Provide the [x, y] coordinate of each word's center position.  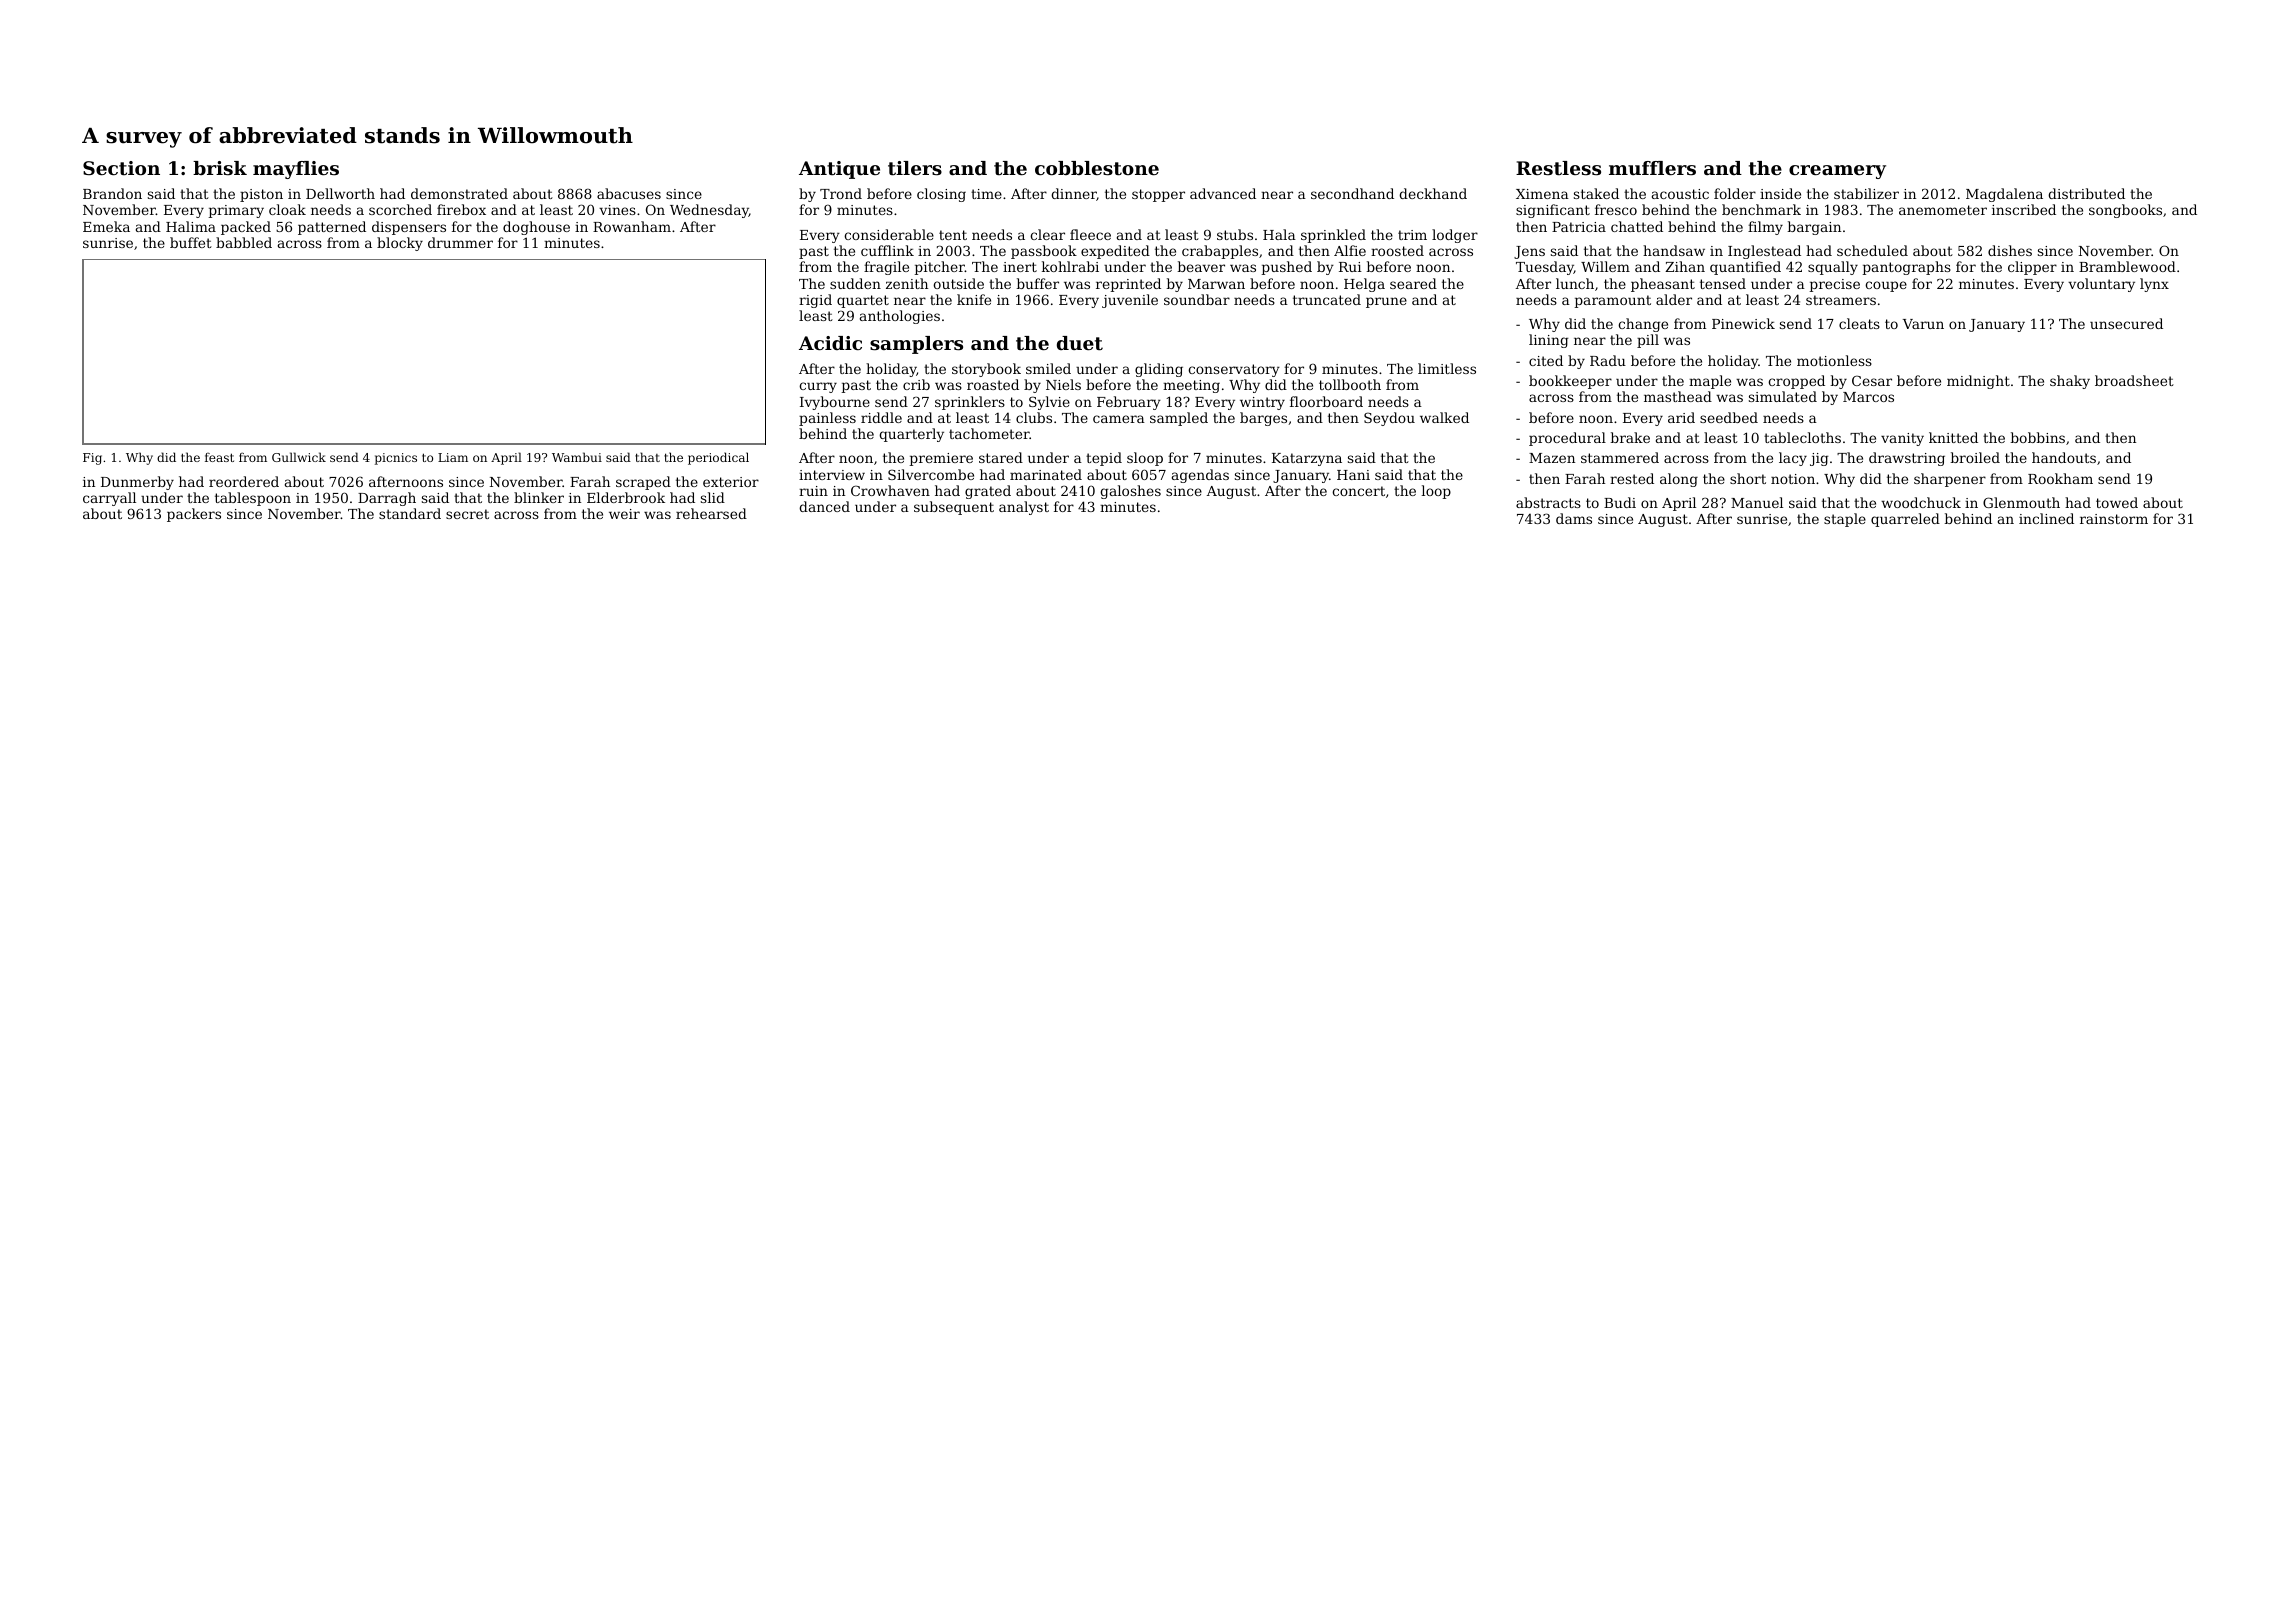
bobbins [2038, 437]
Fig [92, 459]
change [1643, 325]
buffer [1038, 283]
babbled [244, 242]
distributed [2086, 193]
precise [1835, 285]
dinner [1074, 194]
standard [410, 513]
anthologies [900, 317]
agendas [1200, 476]
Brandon [112, 193]
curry [818, 387]
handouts [2064, 457]
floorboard [1326, 401]
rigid [815, 301]
